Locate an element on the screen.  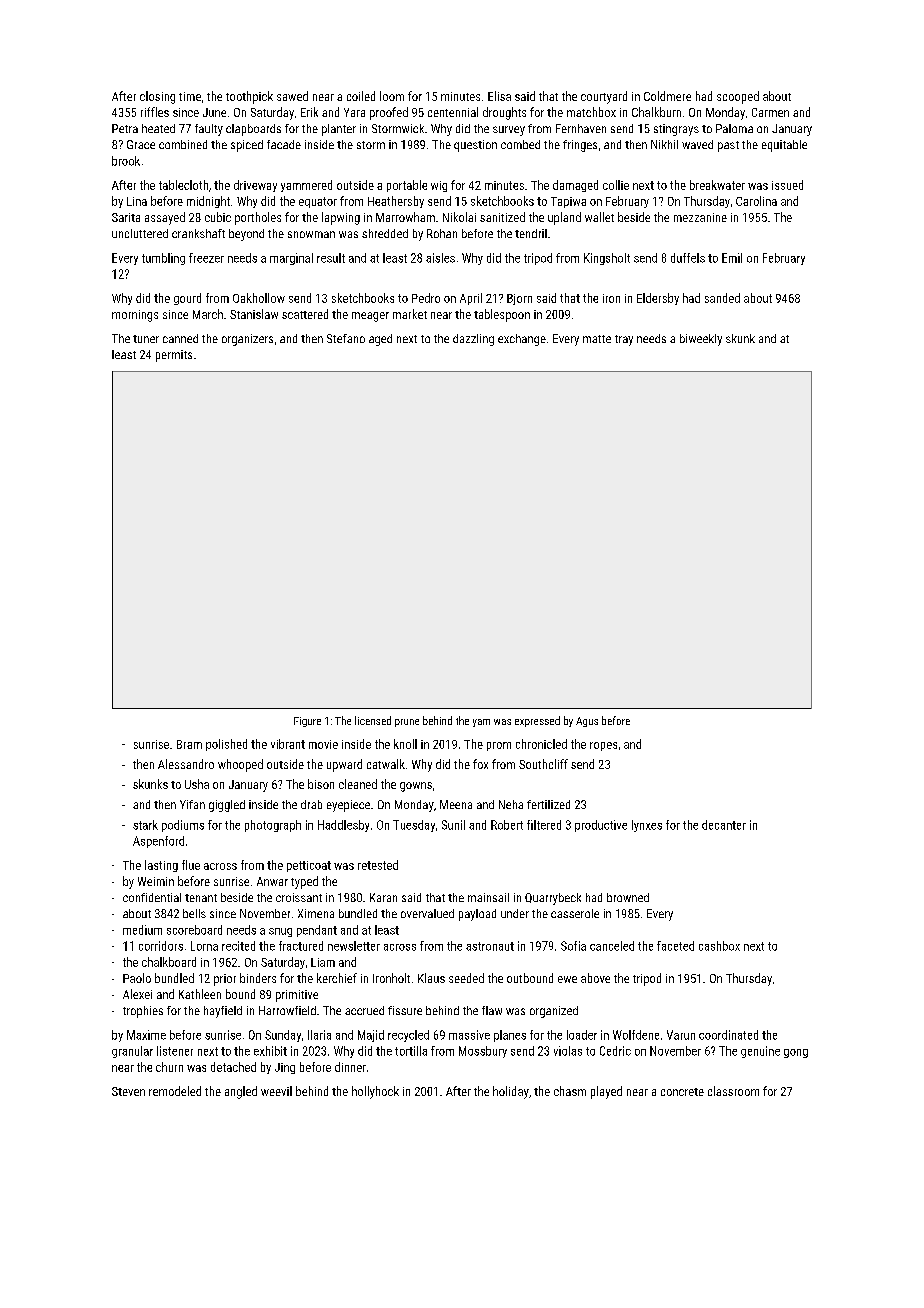
spiced is located at coordinates (247, 146).
